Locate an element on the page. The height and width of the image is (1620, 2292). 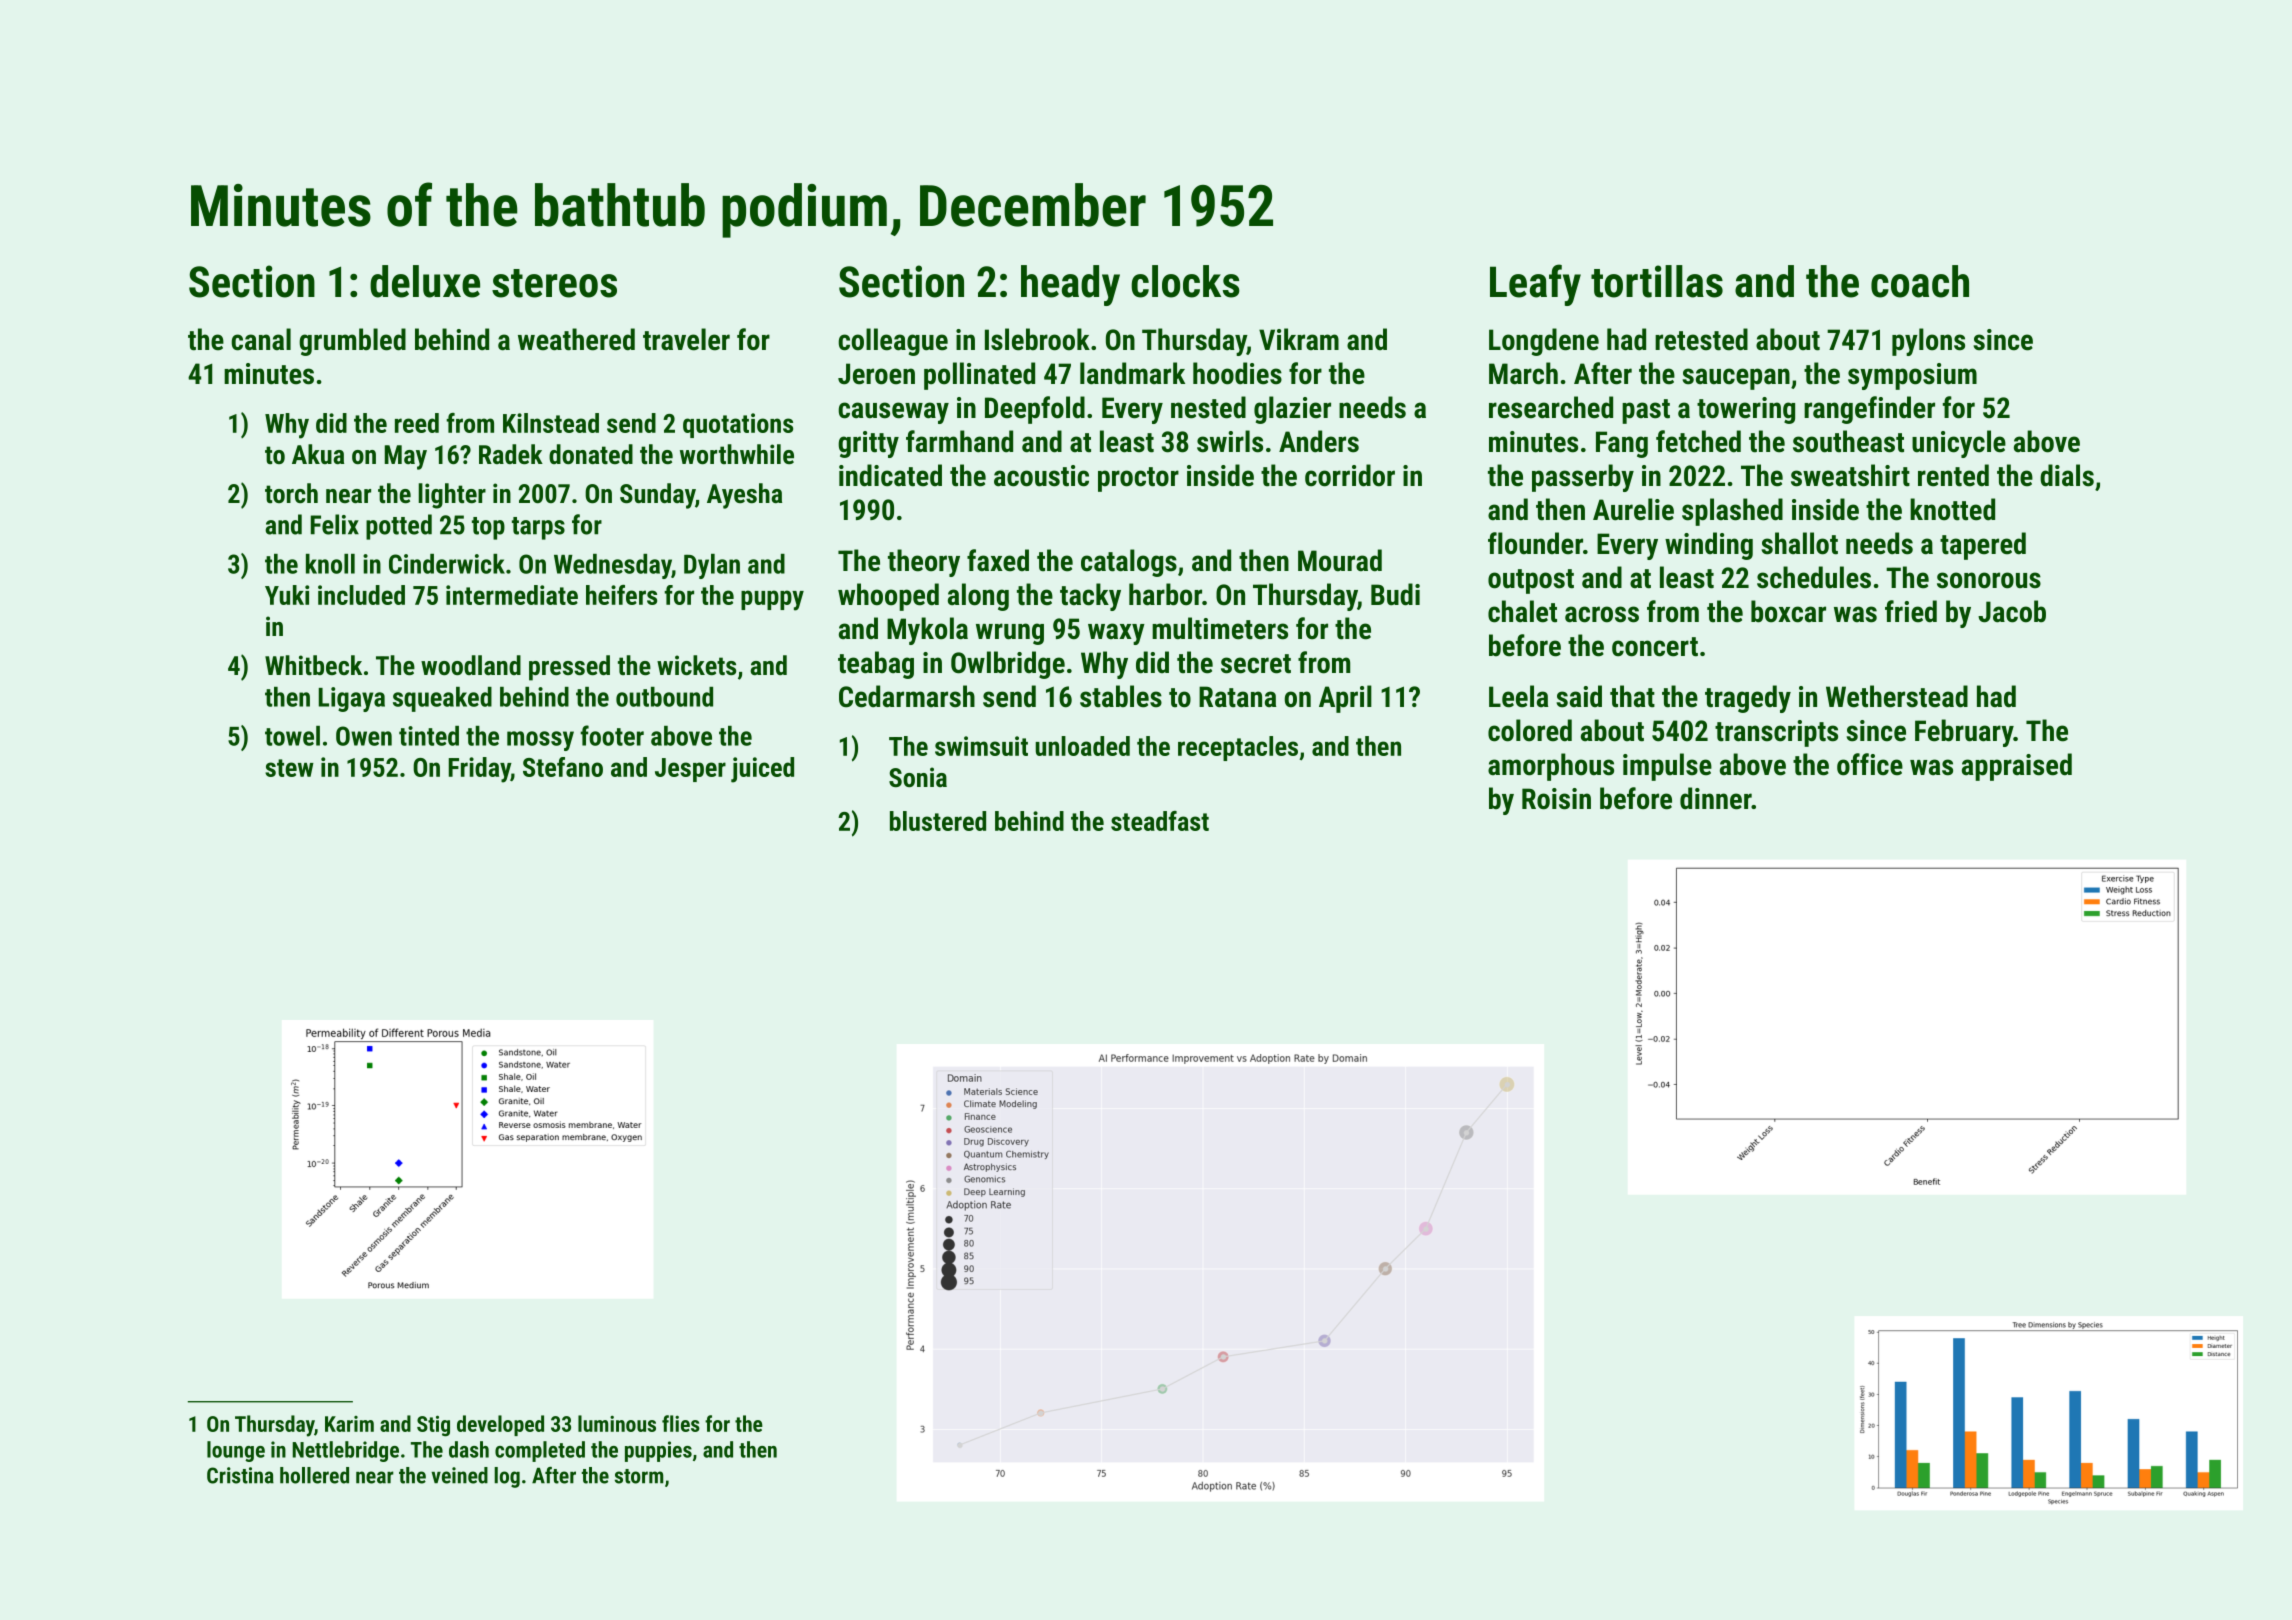
Leela is located at coordinates (1518, 696).
